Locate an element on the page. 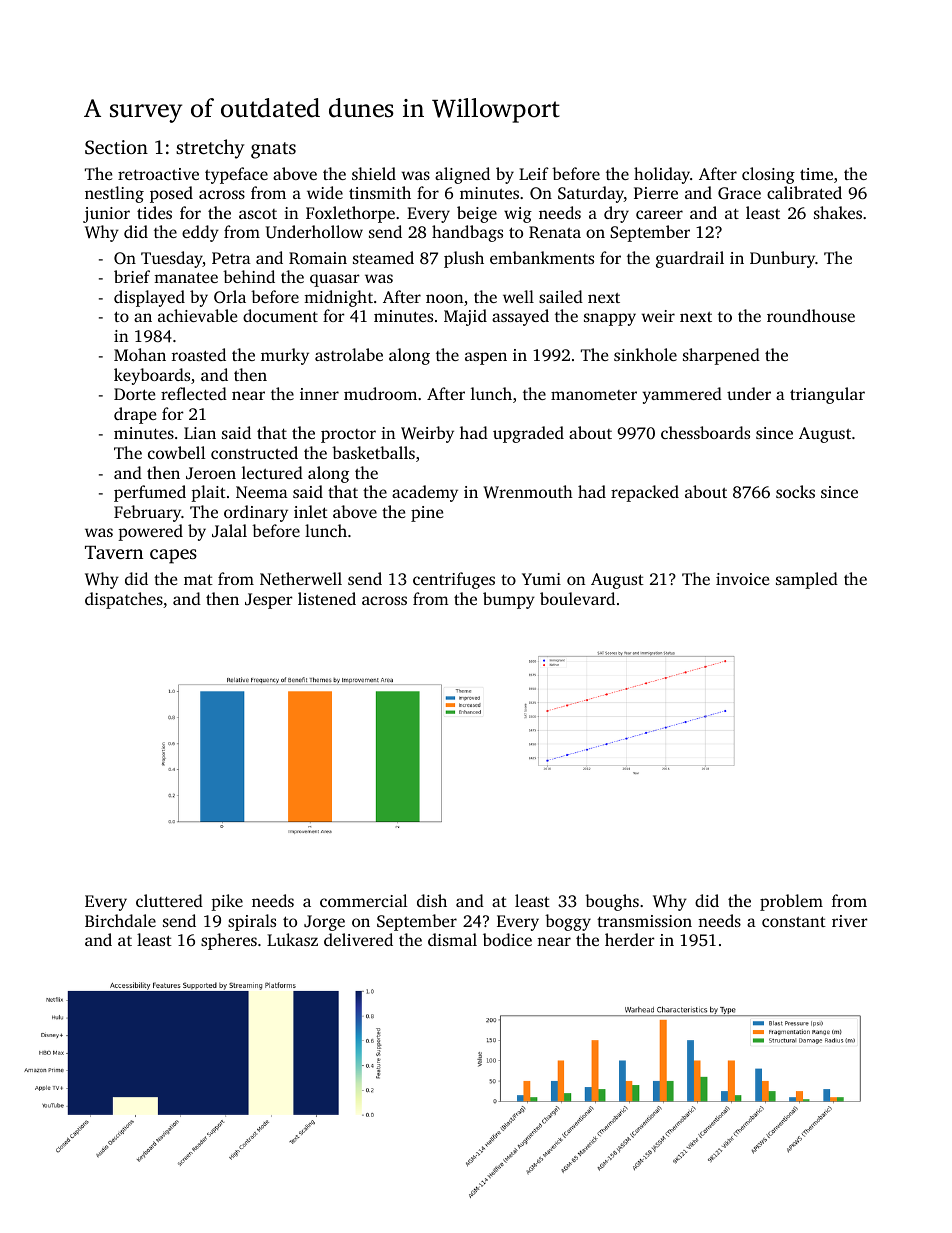 This image has width=952, height=1233. sampled is located at coordinates (807, 580).
